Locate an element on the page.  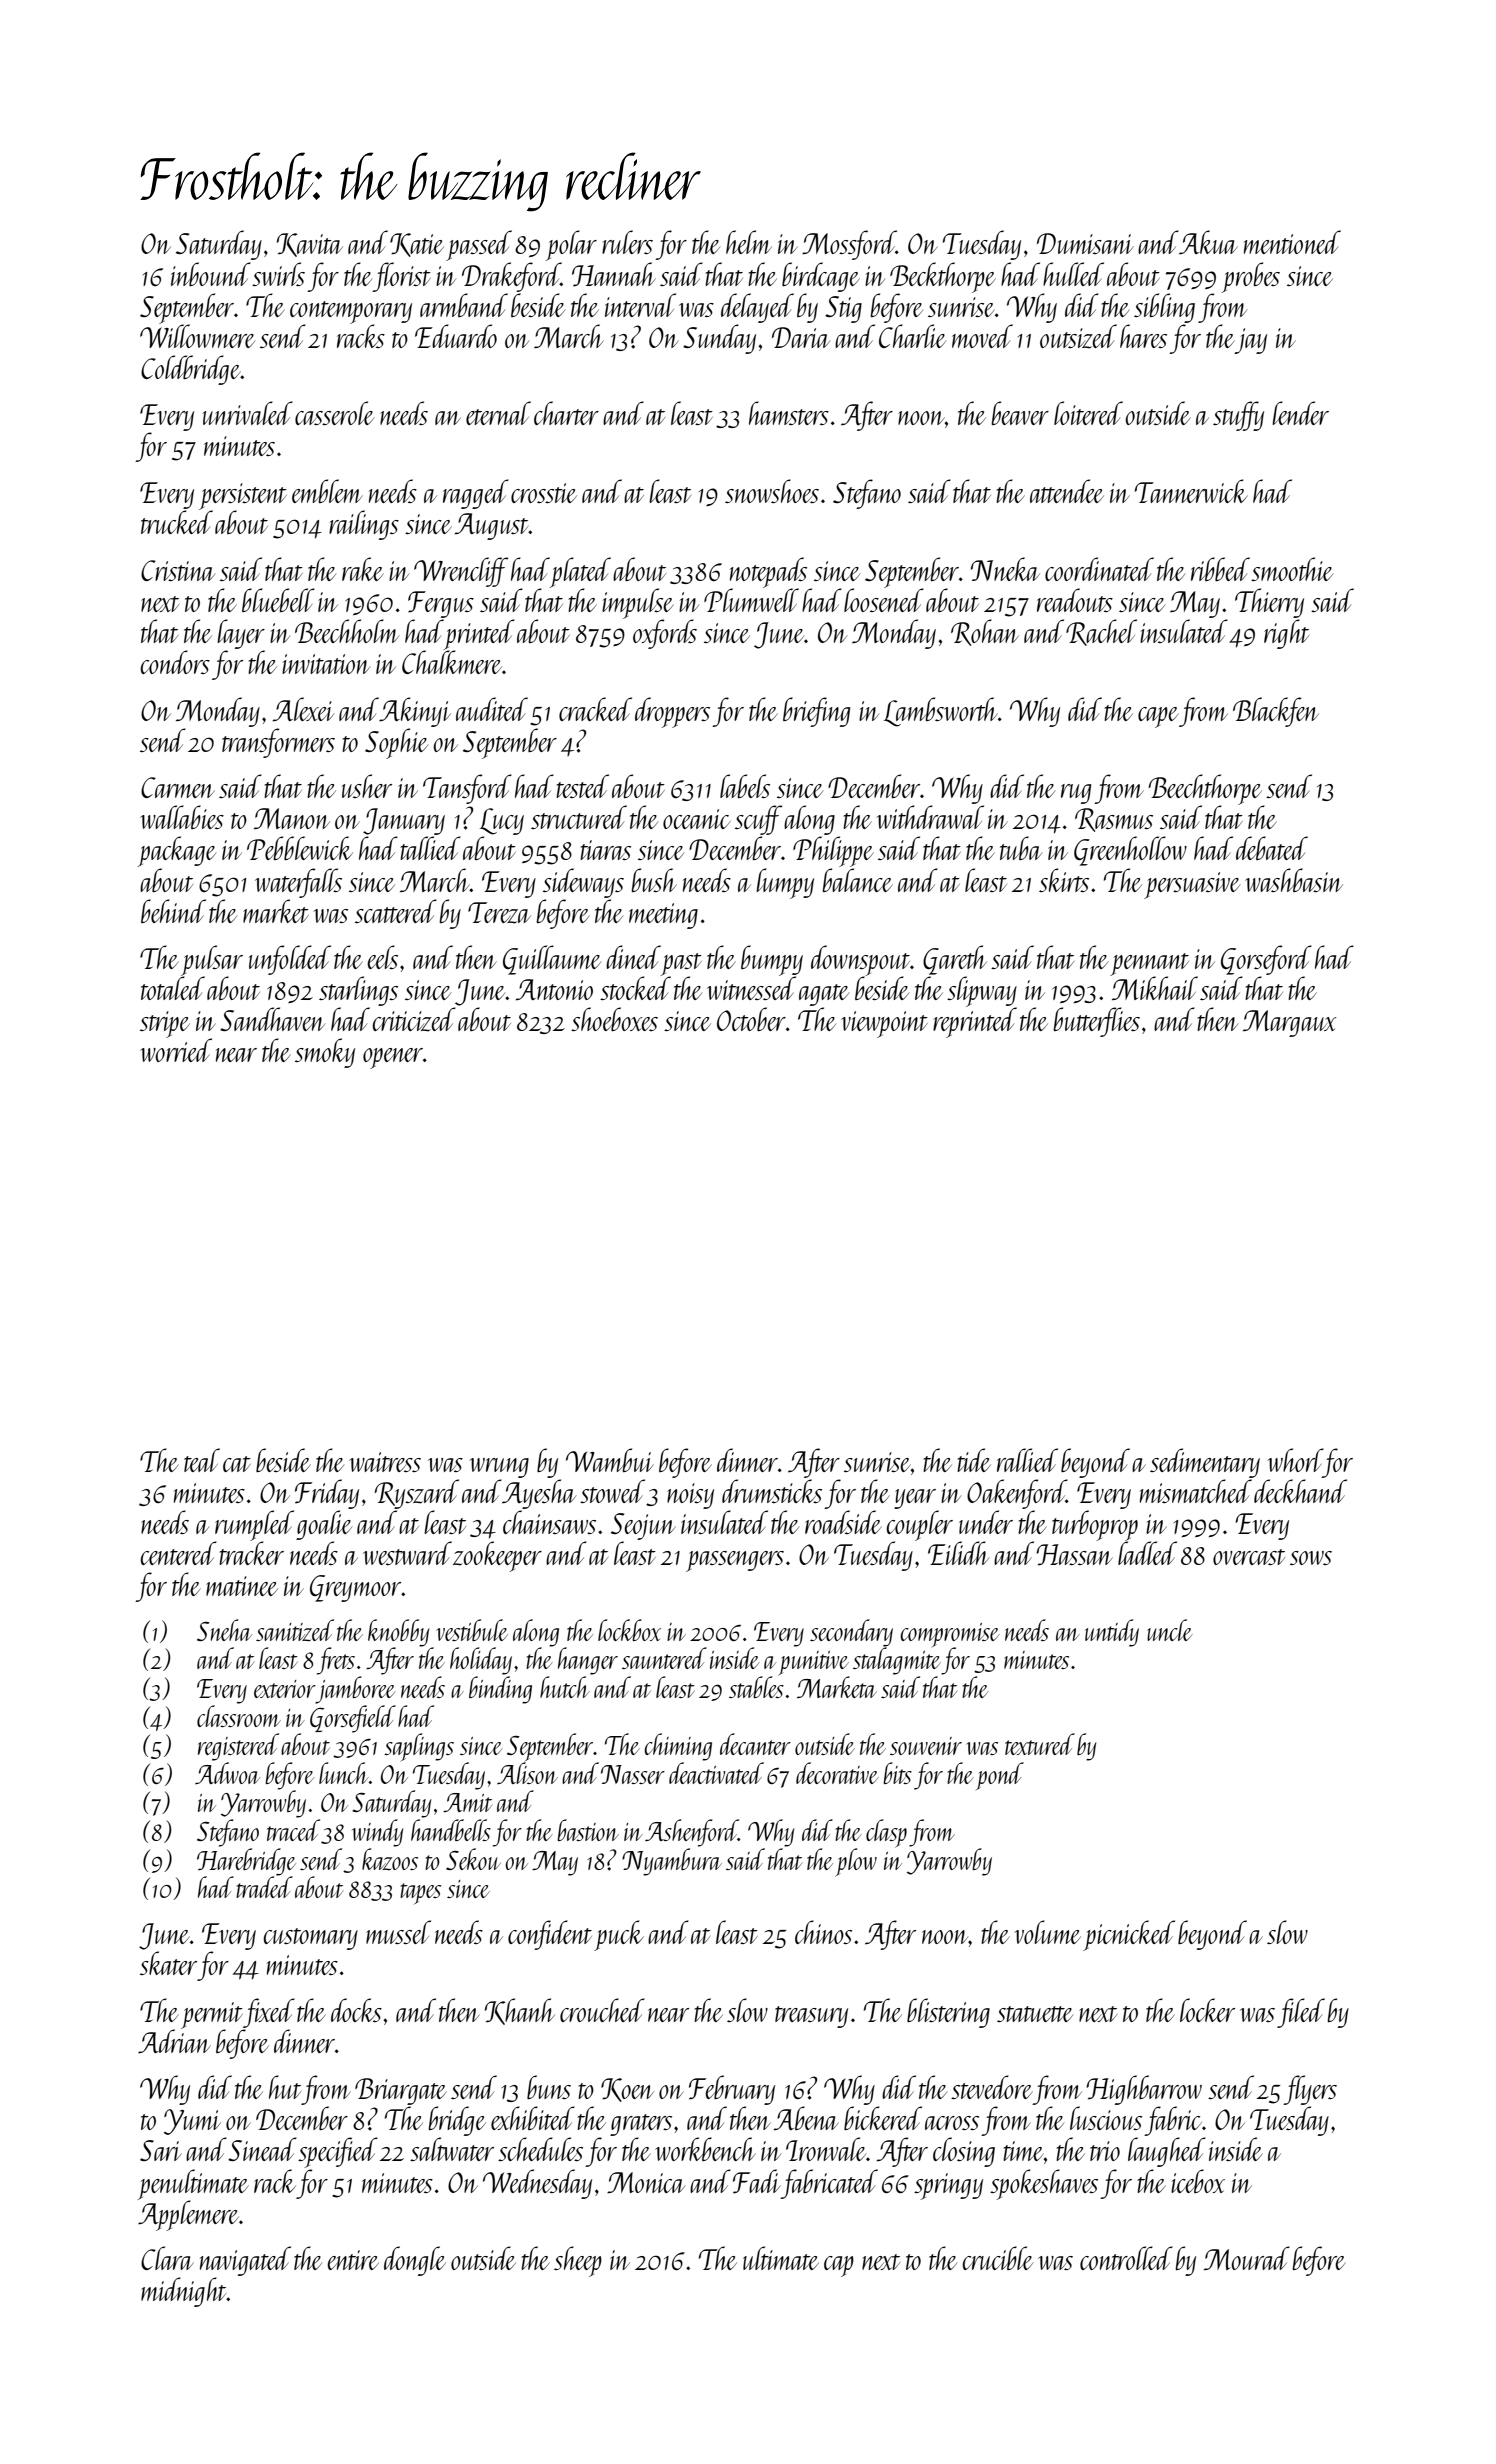
butterflies is located at coordinates (1096, 1022).
